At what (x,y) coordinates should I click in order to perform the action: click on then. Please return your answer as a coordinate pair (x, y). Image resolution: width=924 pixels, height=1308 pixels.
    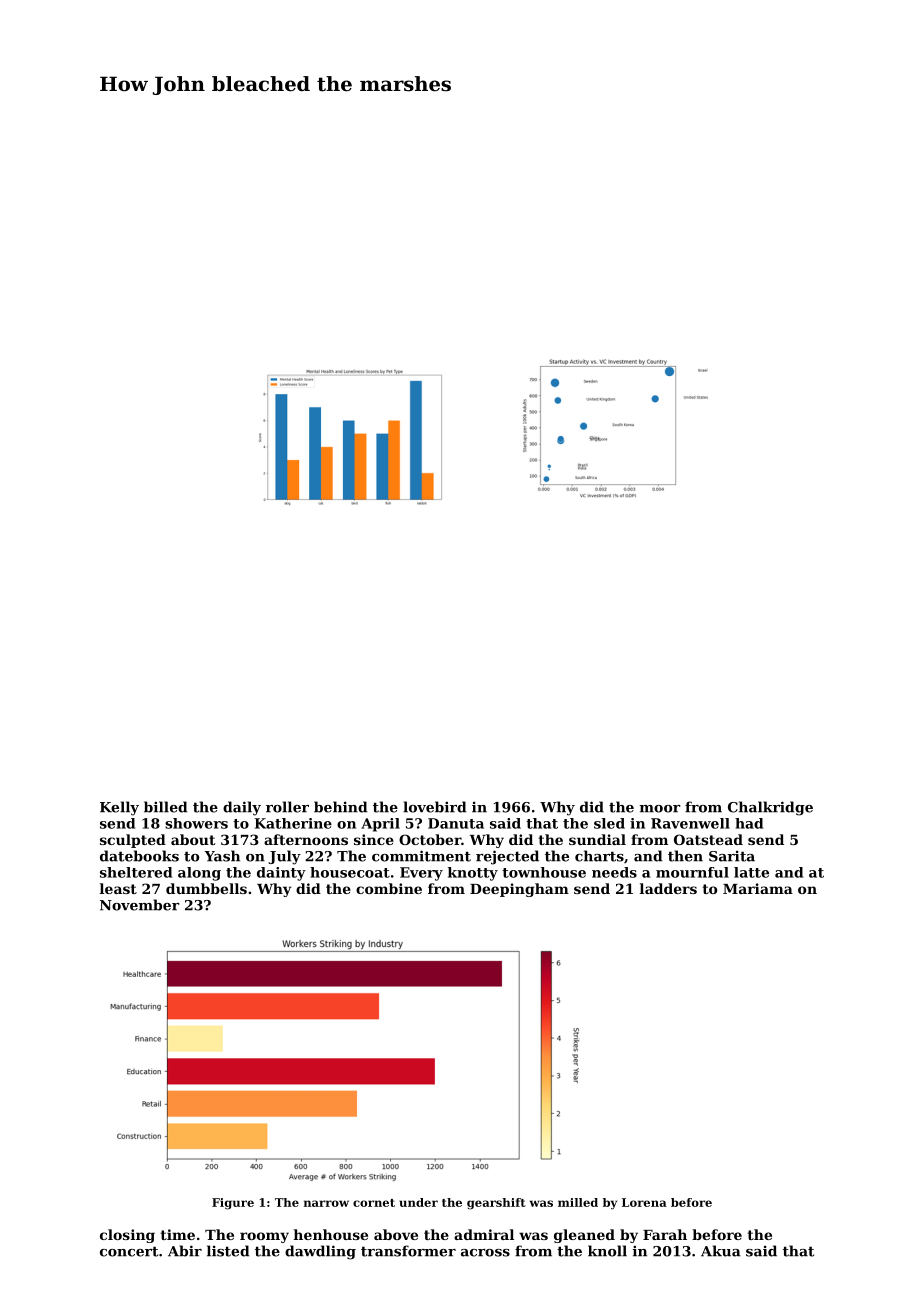
    Looking at the image, I should click on (685, 856).
